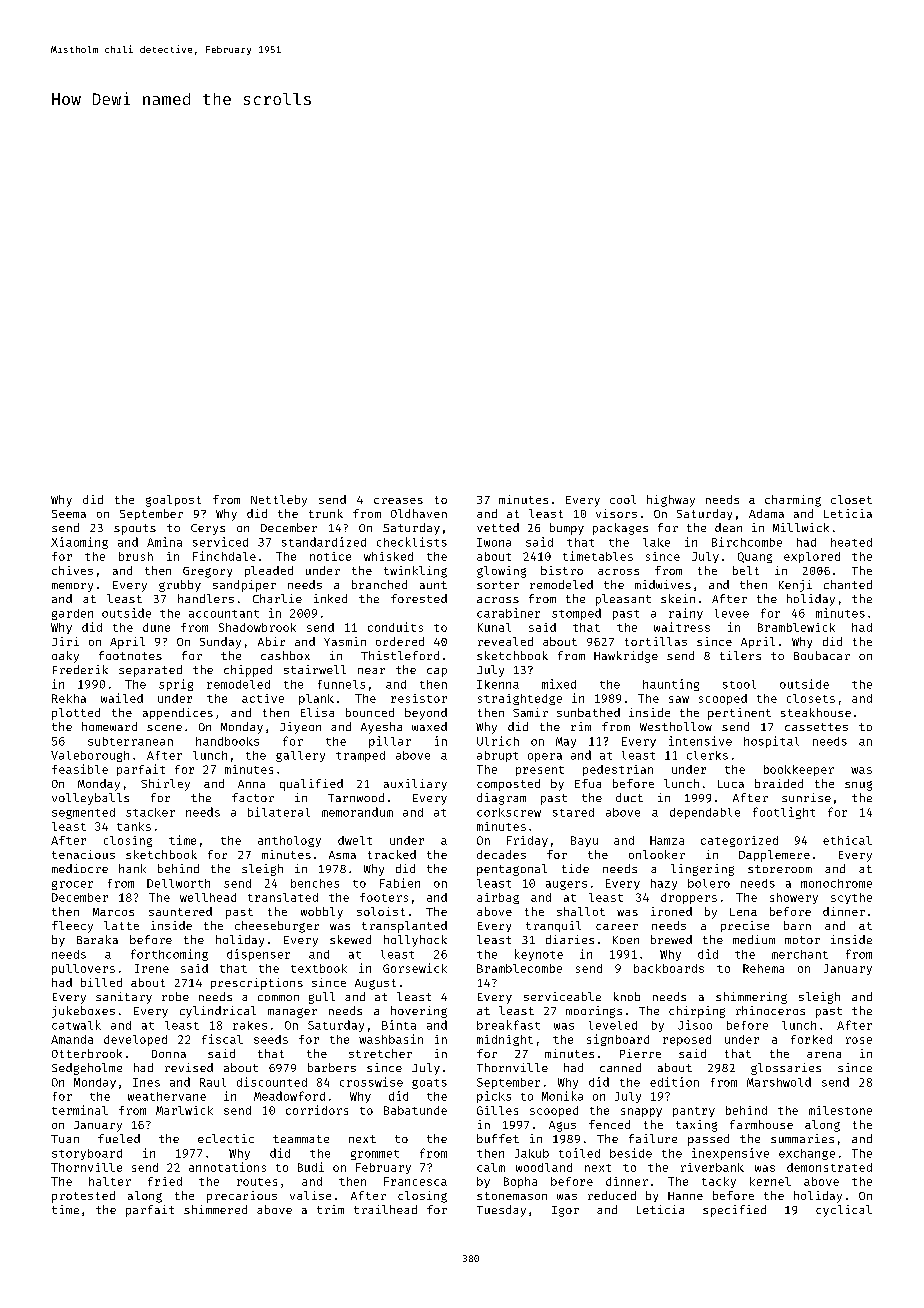 This screenshot has height=1308, width=924. Describe the element at coordinates (398, 501) in the screenshot. I see `creases` at that location.
